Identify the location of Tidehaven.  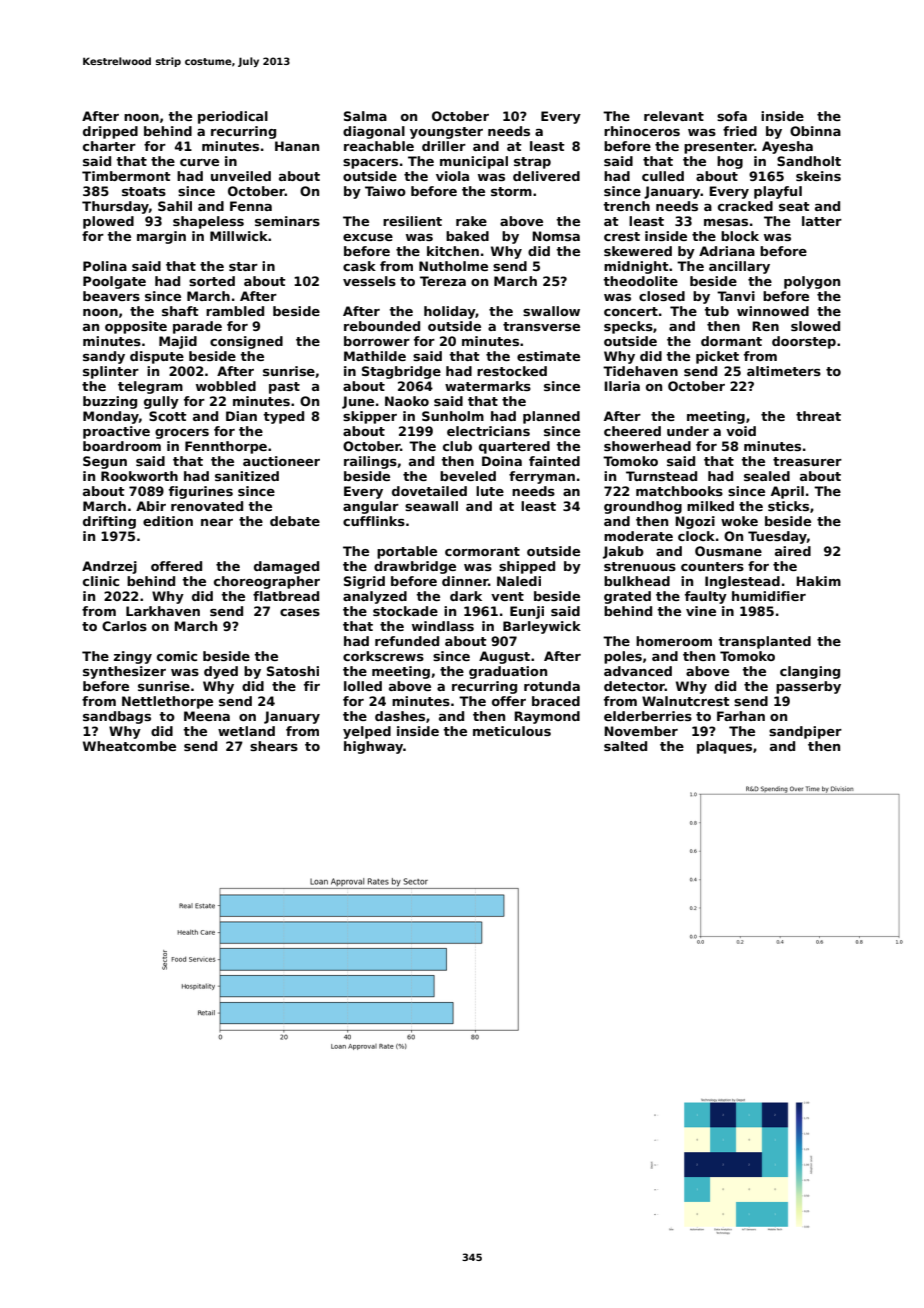
(640, 371).
